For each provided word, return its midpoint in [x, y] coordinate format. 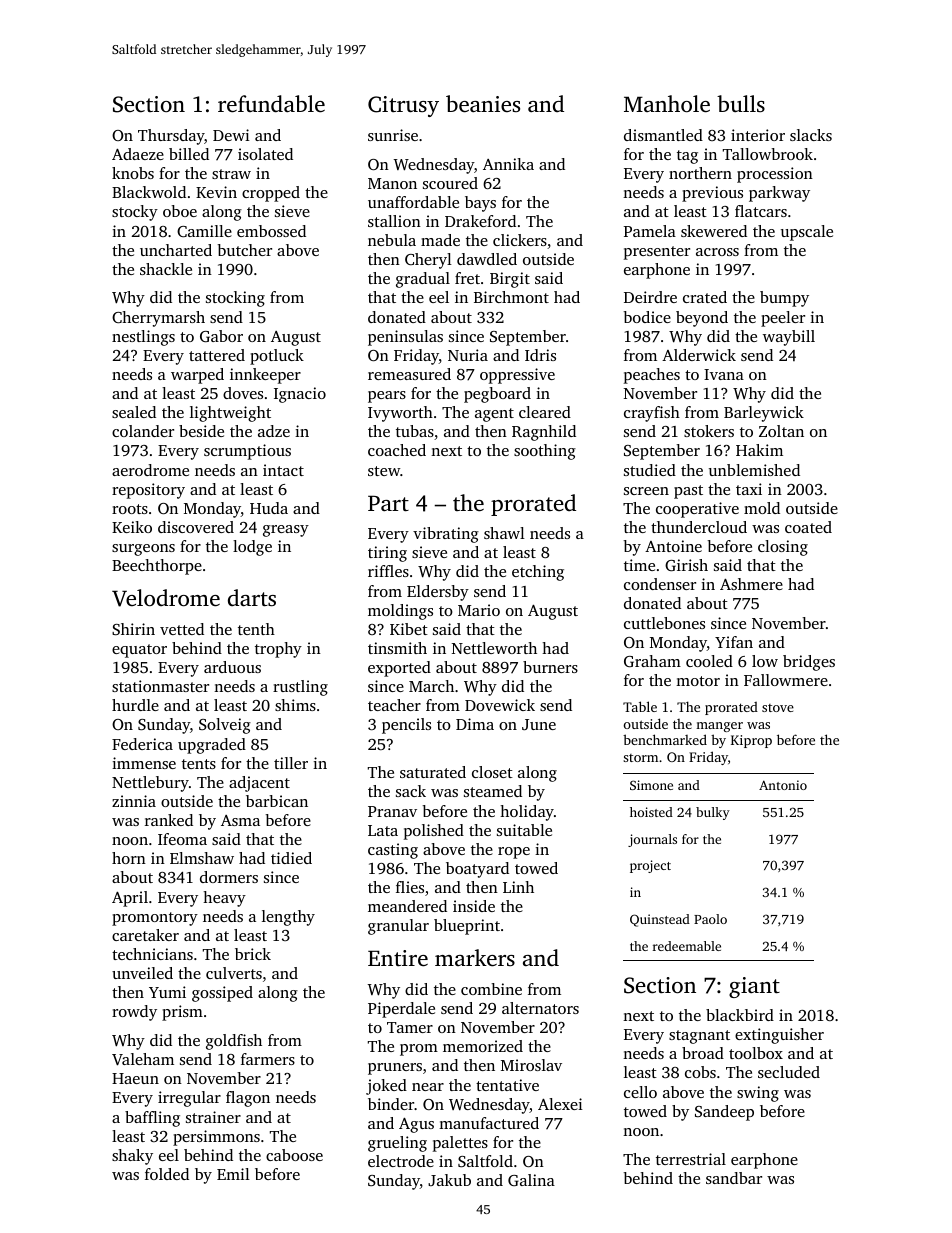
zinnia [134, 801]
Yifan [734, 642]
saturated [433, 772]
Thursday [171, 137]
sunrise [393, 135]
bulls [741, 103]
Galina [531, 1180]
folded [167, 1174]
